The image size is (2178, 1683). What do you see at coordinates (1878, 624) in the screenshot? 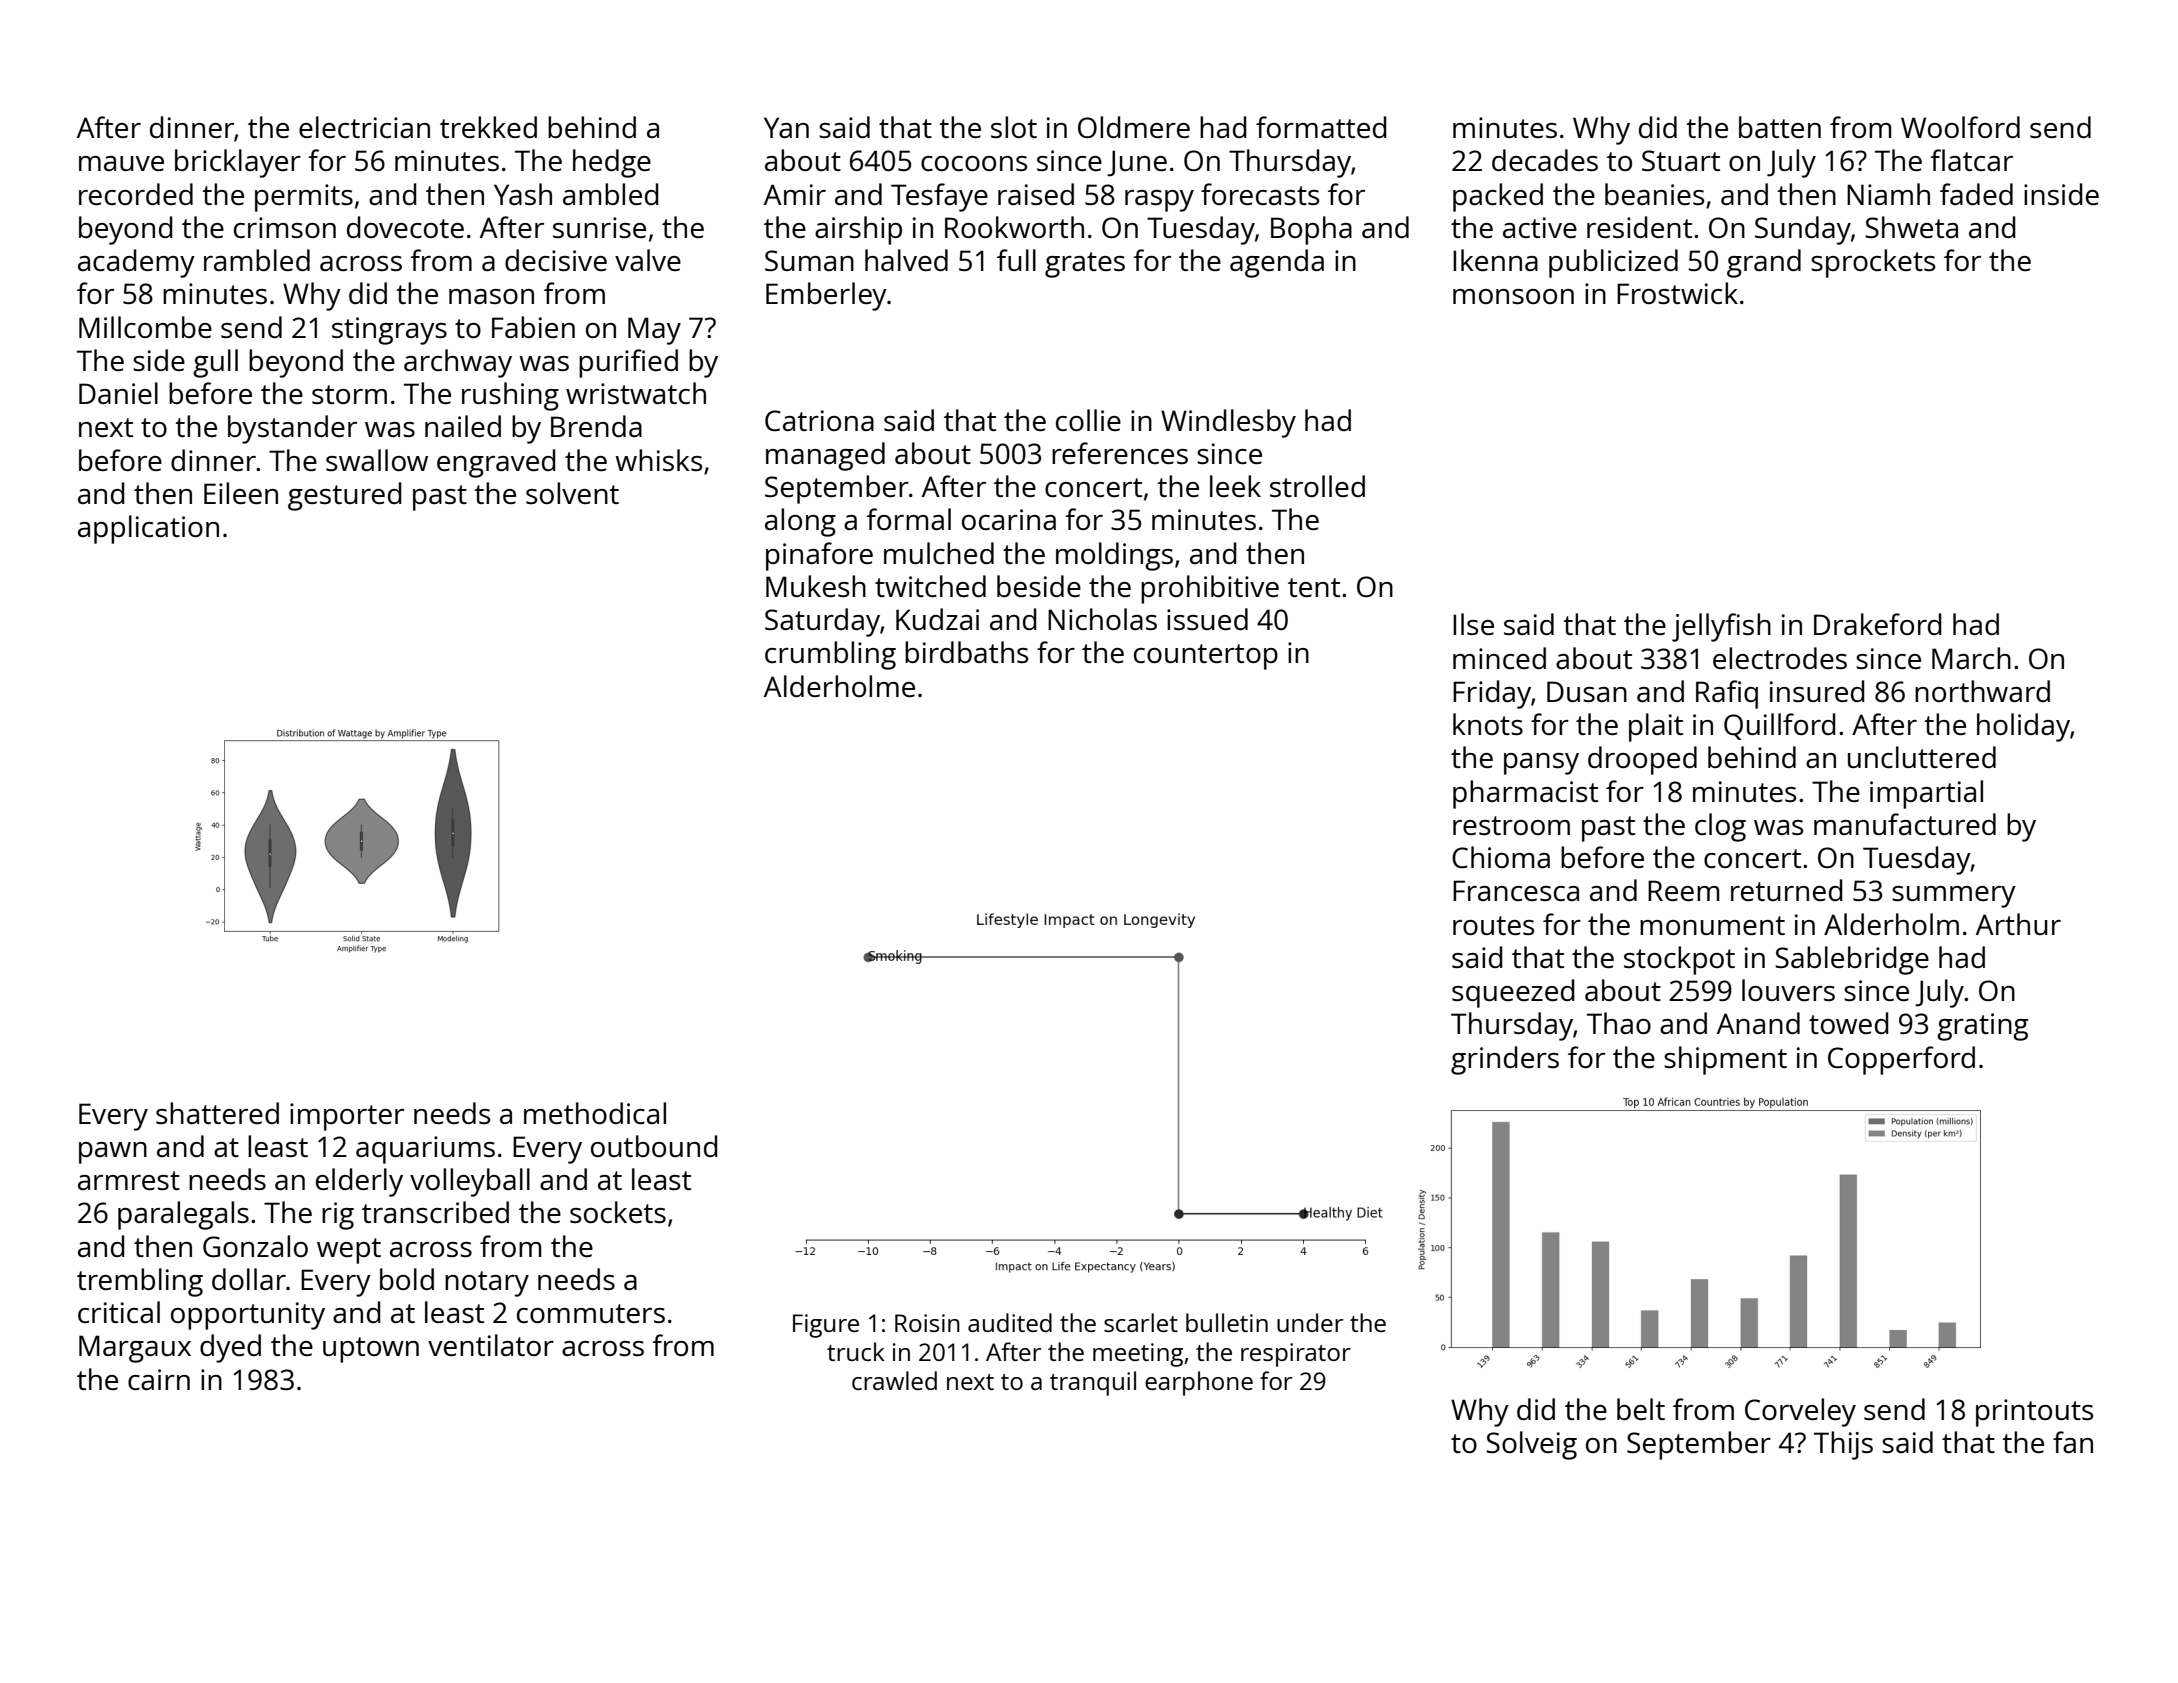
I see `Drakeford` at bounding box center [1878, 624].
